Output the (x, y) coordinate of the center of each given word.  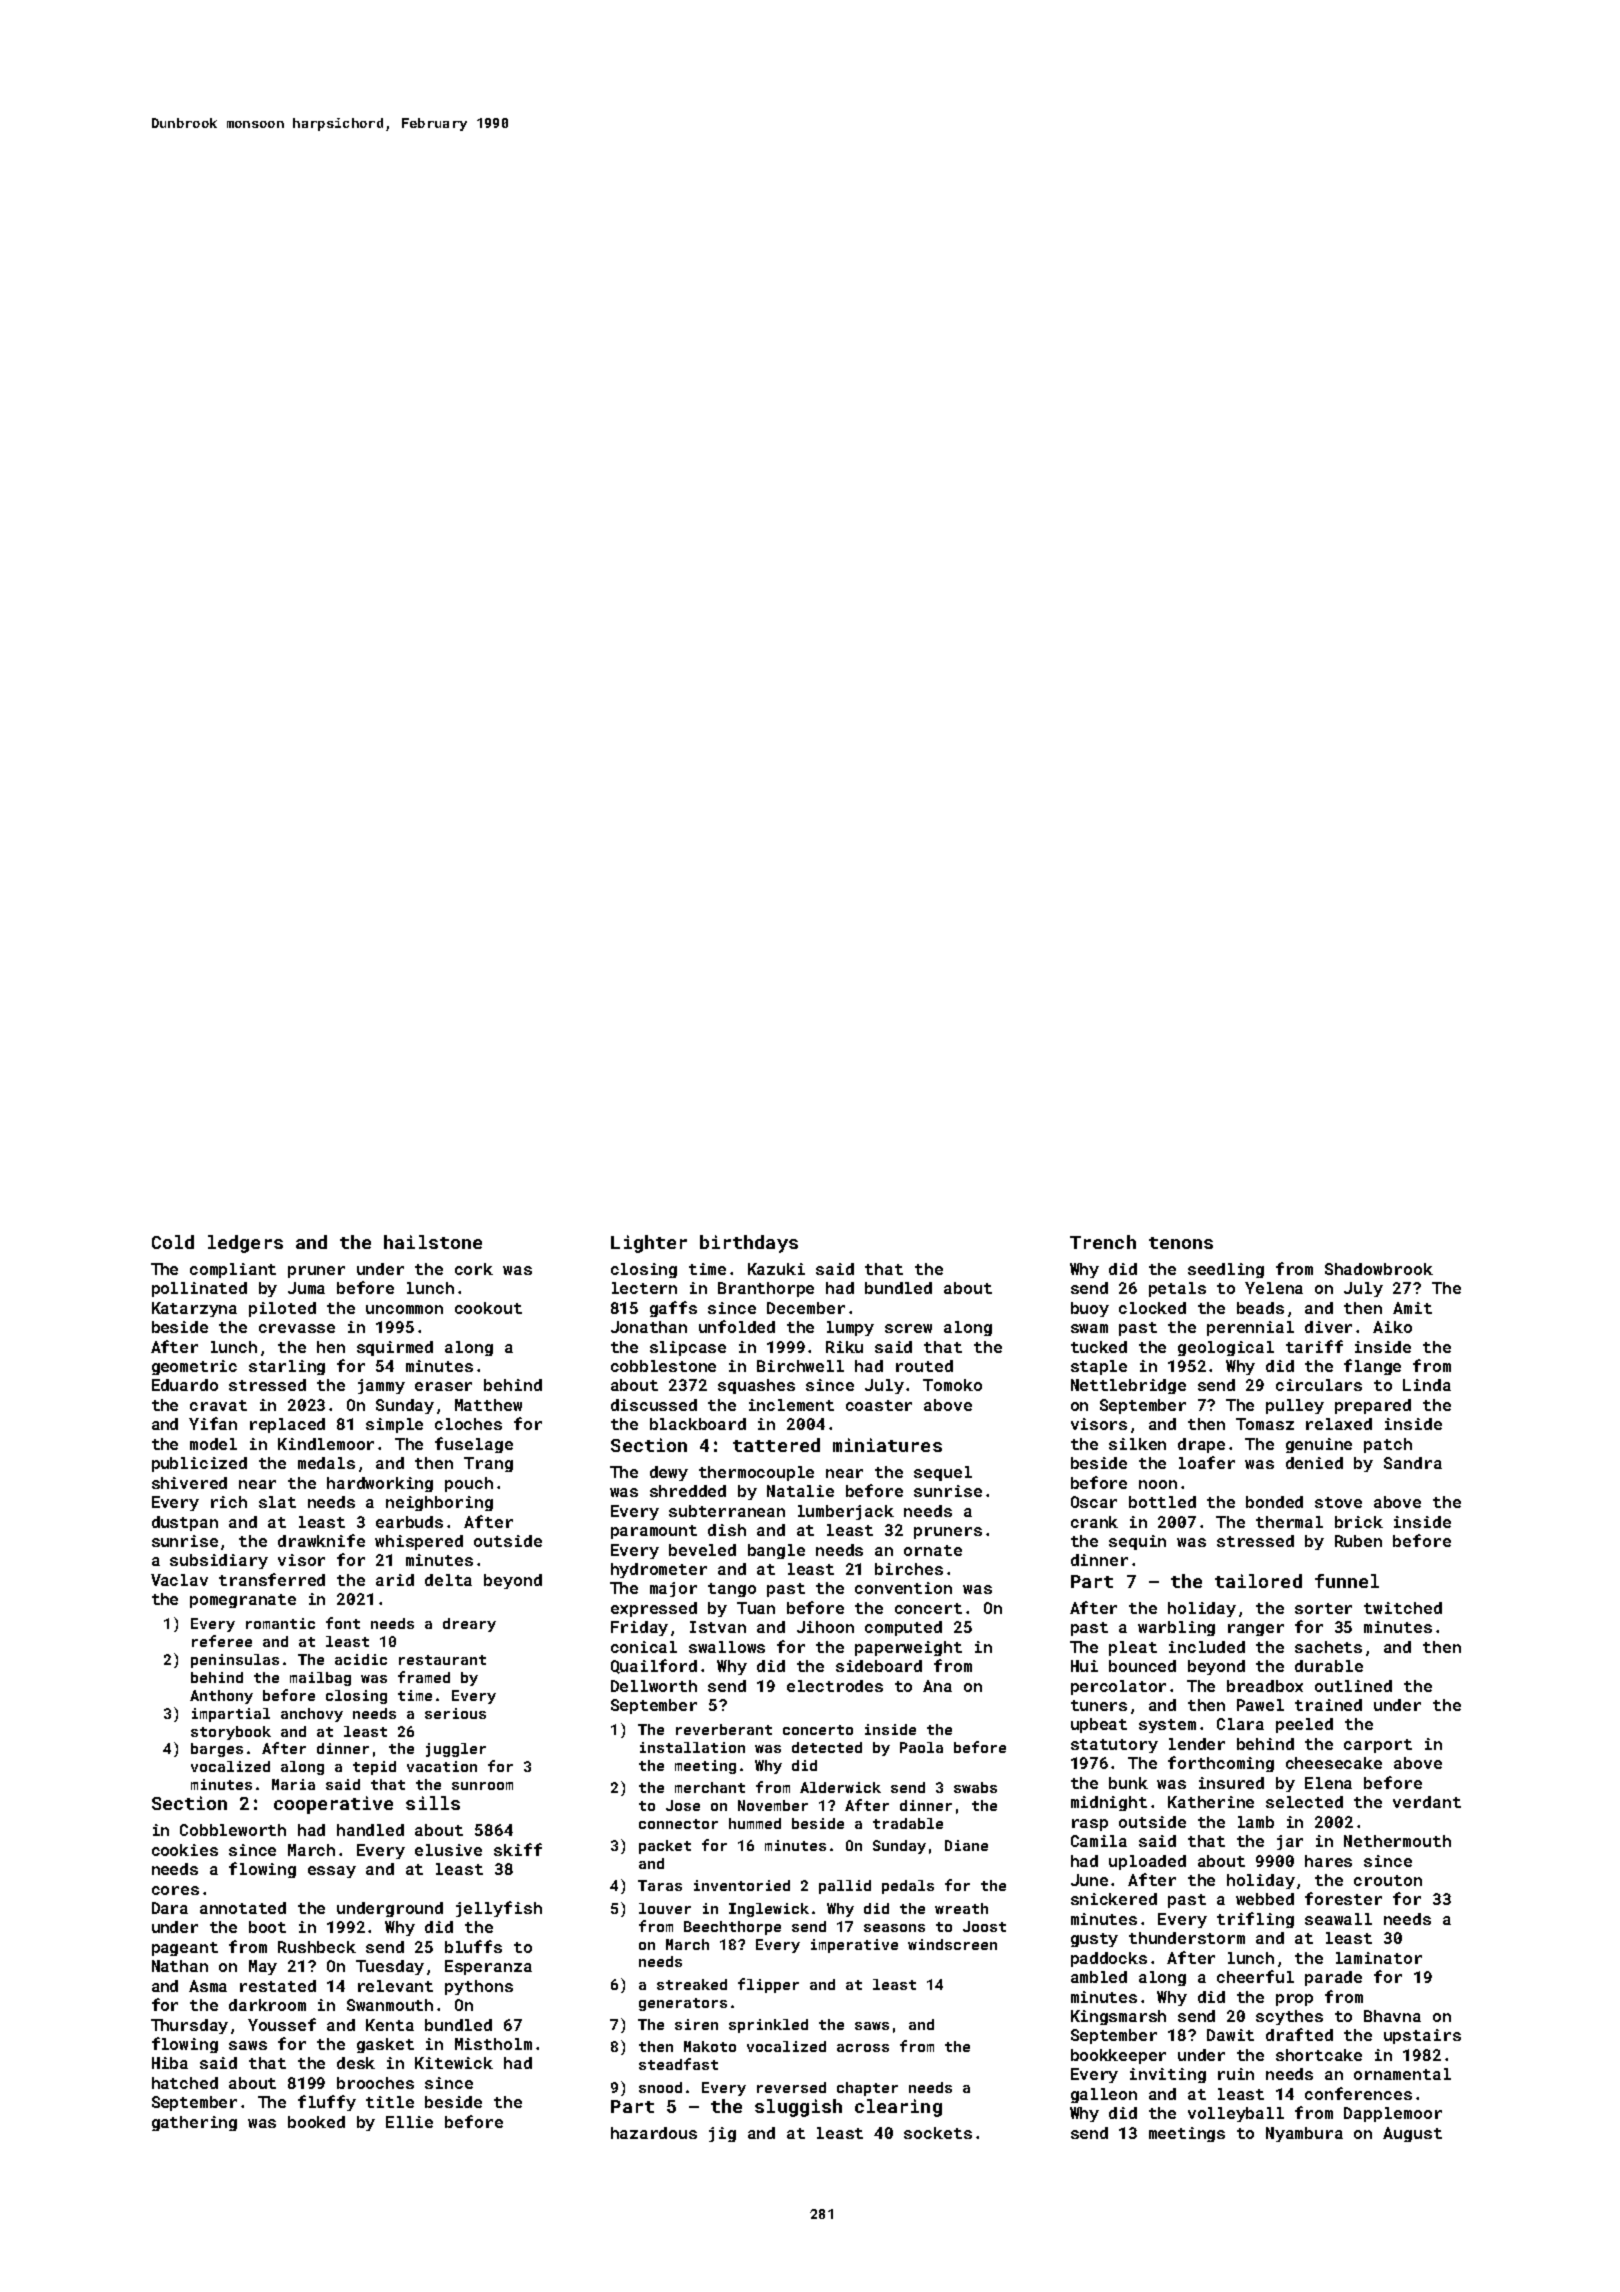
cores (175, 1890)
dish (727, 1530)
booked (316, 2122)
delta (448, 1580)
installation (692, 1747)
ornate (933, 1550)
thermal (1289, 1522)
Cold (173, 1242)
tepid (374, 1768)
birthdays (749, 1244)
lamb (1256, 1822)
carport (1378, 1746)
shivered (189, 1483)
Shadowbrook (1379, 1269)
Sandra (1413, 1463)
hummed (755, 1823)
